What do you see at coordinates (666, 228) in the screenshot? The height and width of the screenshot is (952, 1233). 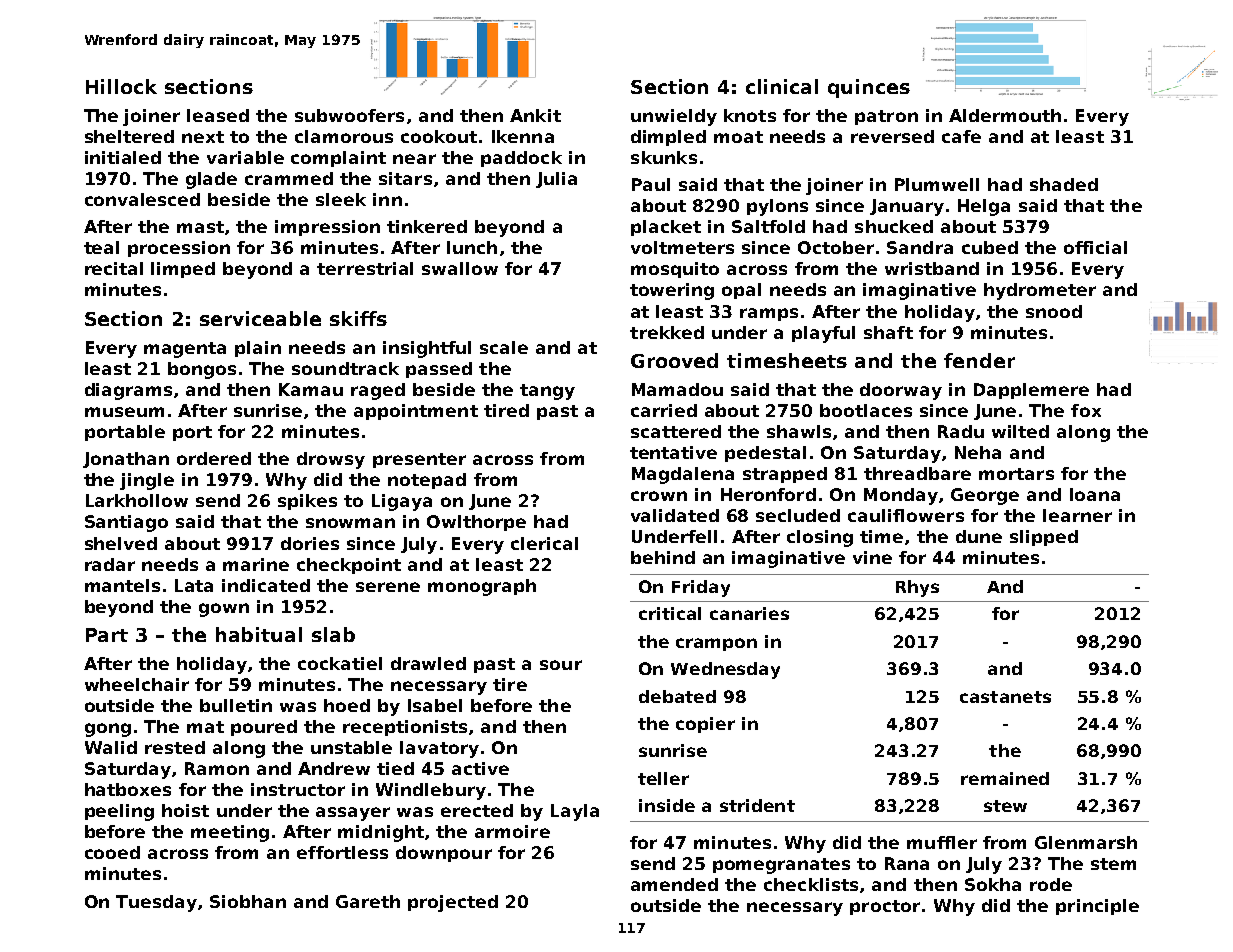 I see `placket` at bounding box center [666, 228].
